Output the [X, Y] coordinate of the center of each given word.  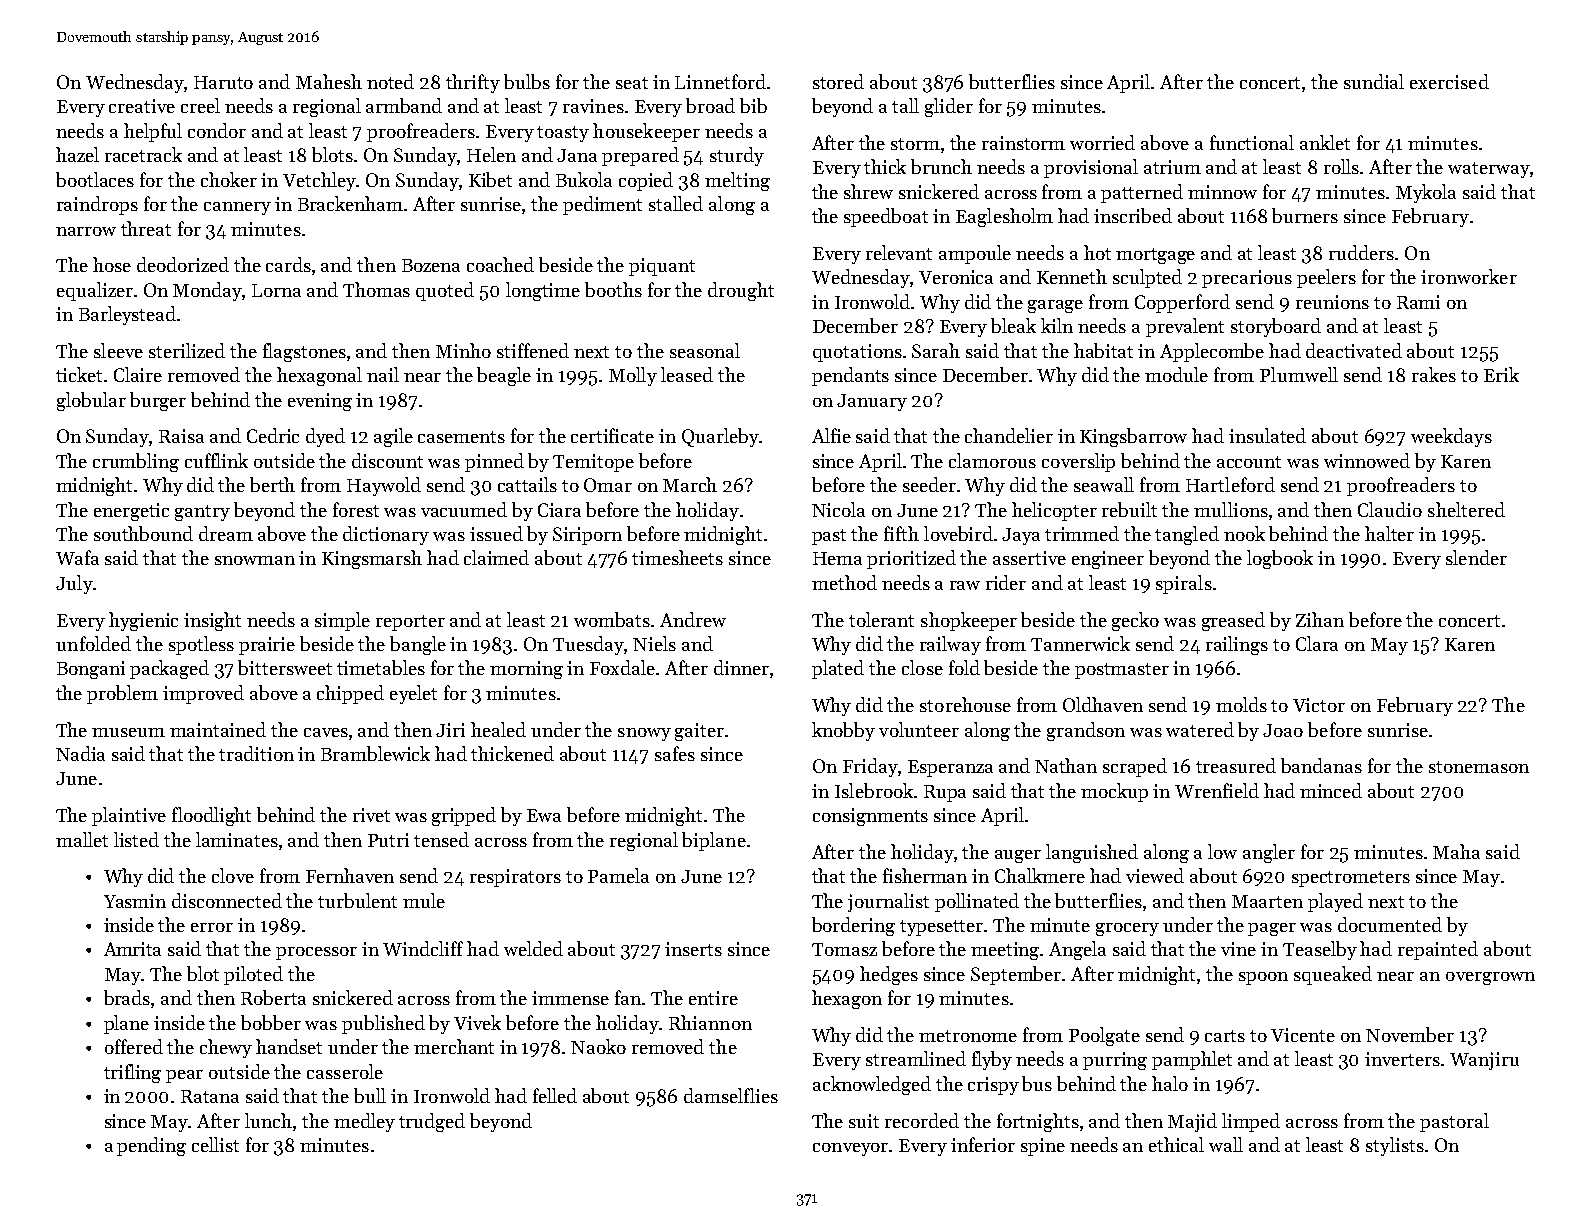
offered [134, 1046]
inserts [693, 949]
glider [949, 107]
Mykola [1426, 193]
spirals [1184, 584]
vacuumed [464, 509]
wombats [612, 619]
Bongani [91, 670]
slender [1476, 557]
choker [229, 179]
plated [838, 669]
